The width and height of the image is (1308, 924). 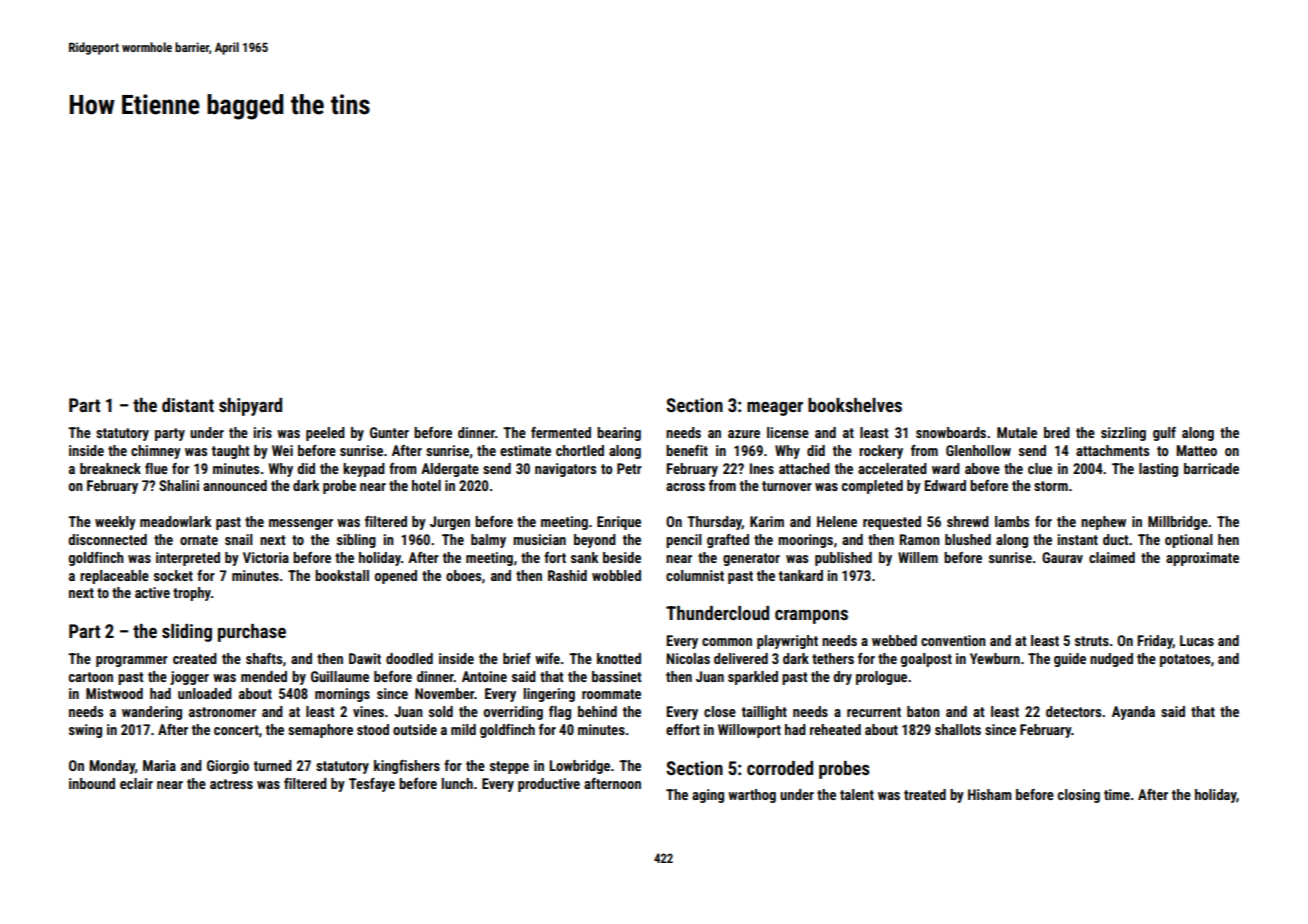 What do you see at coordinates (1211, 468) in the image?
I see `barricade` at bounding box center [1211, 468].
